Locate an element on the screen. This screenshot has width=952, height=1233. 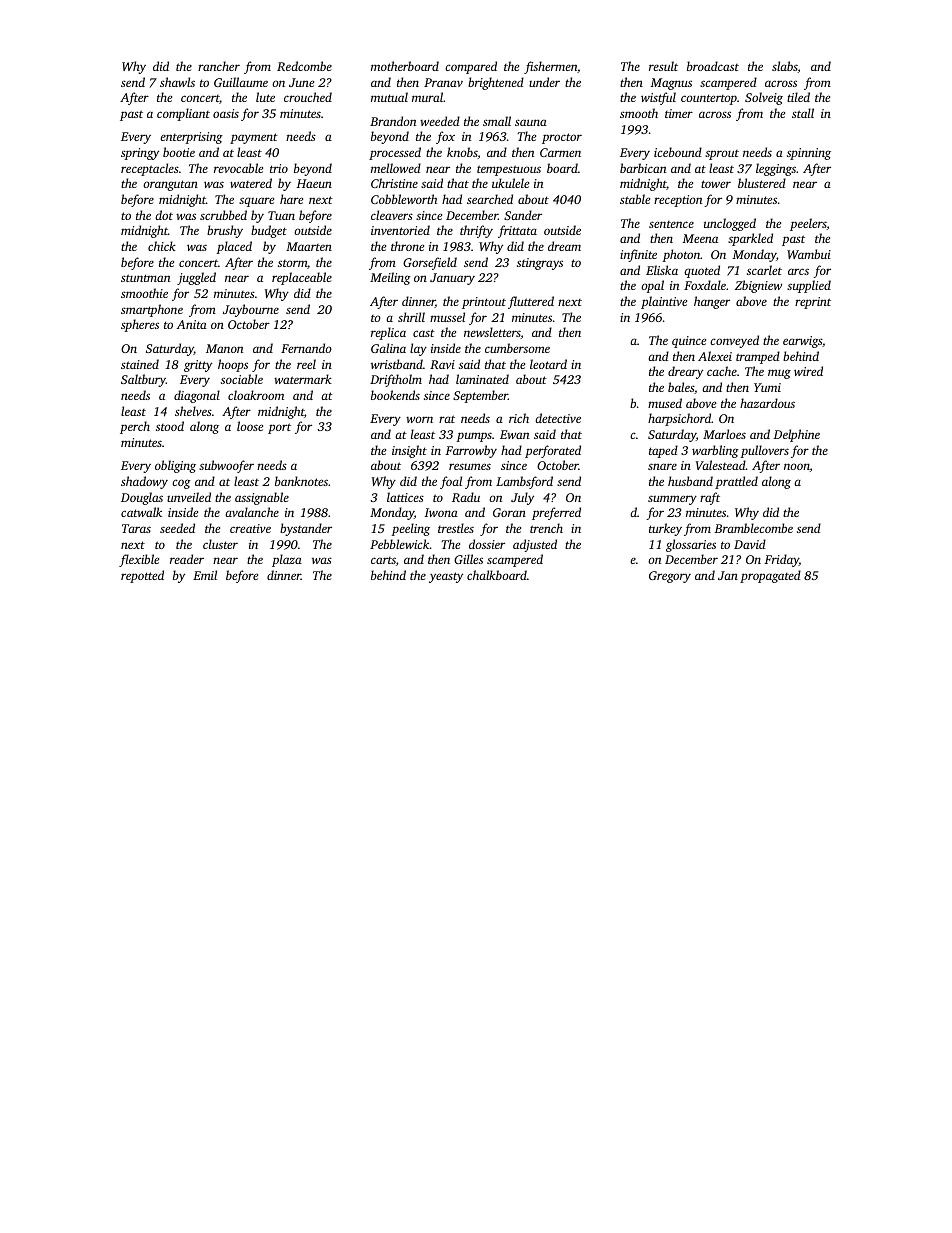
knobs is located at coordinates (462, 152).
